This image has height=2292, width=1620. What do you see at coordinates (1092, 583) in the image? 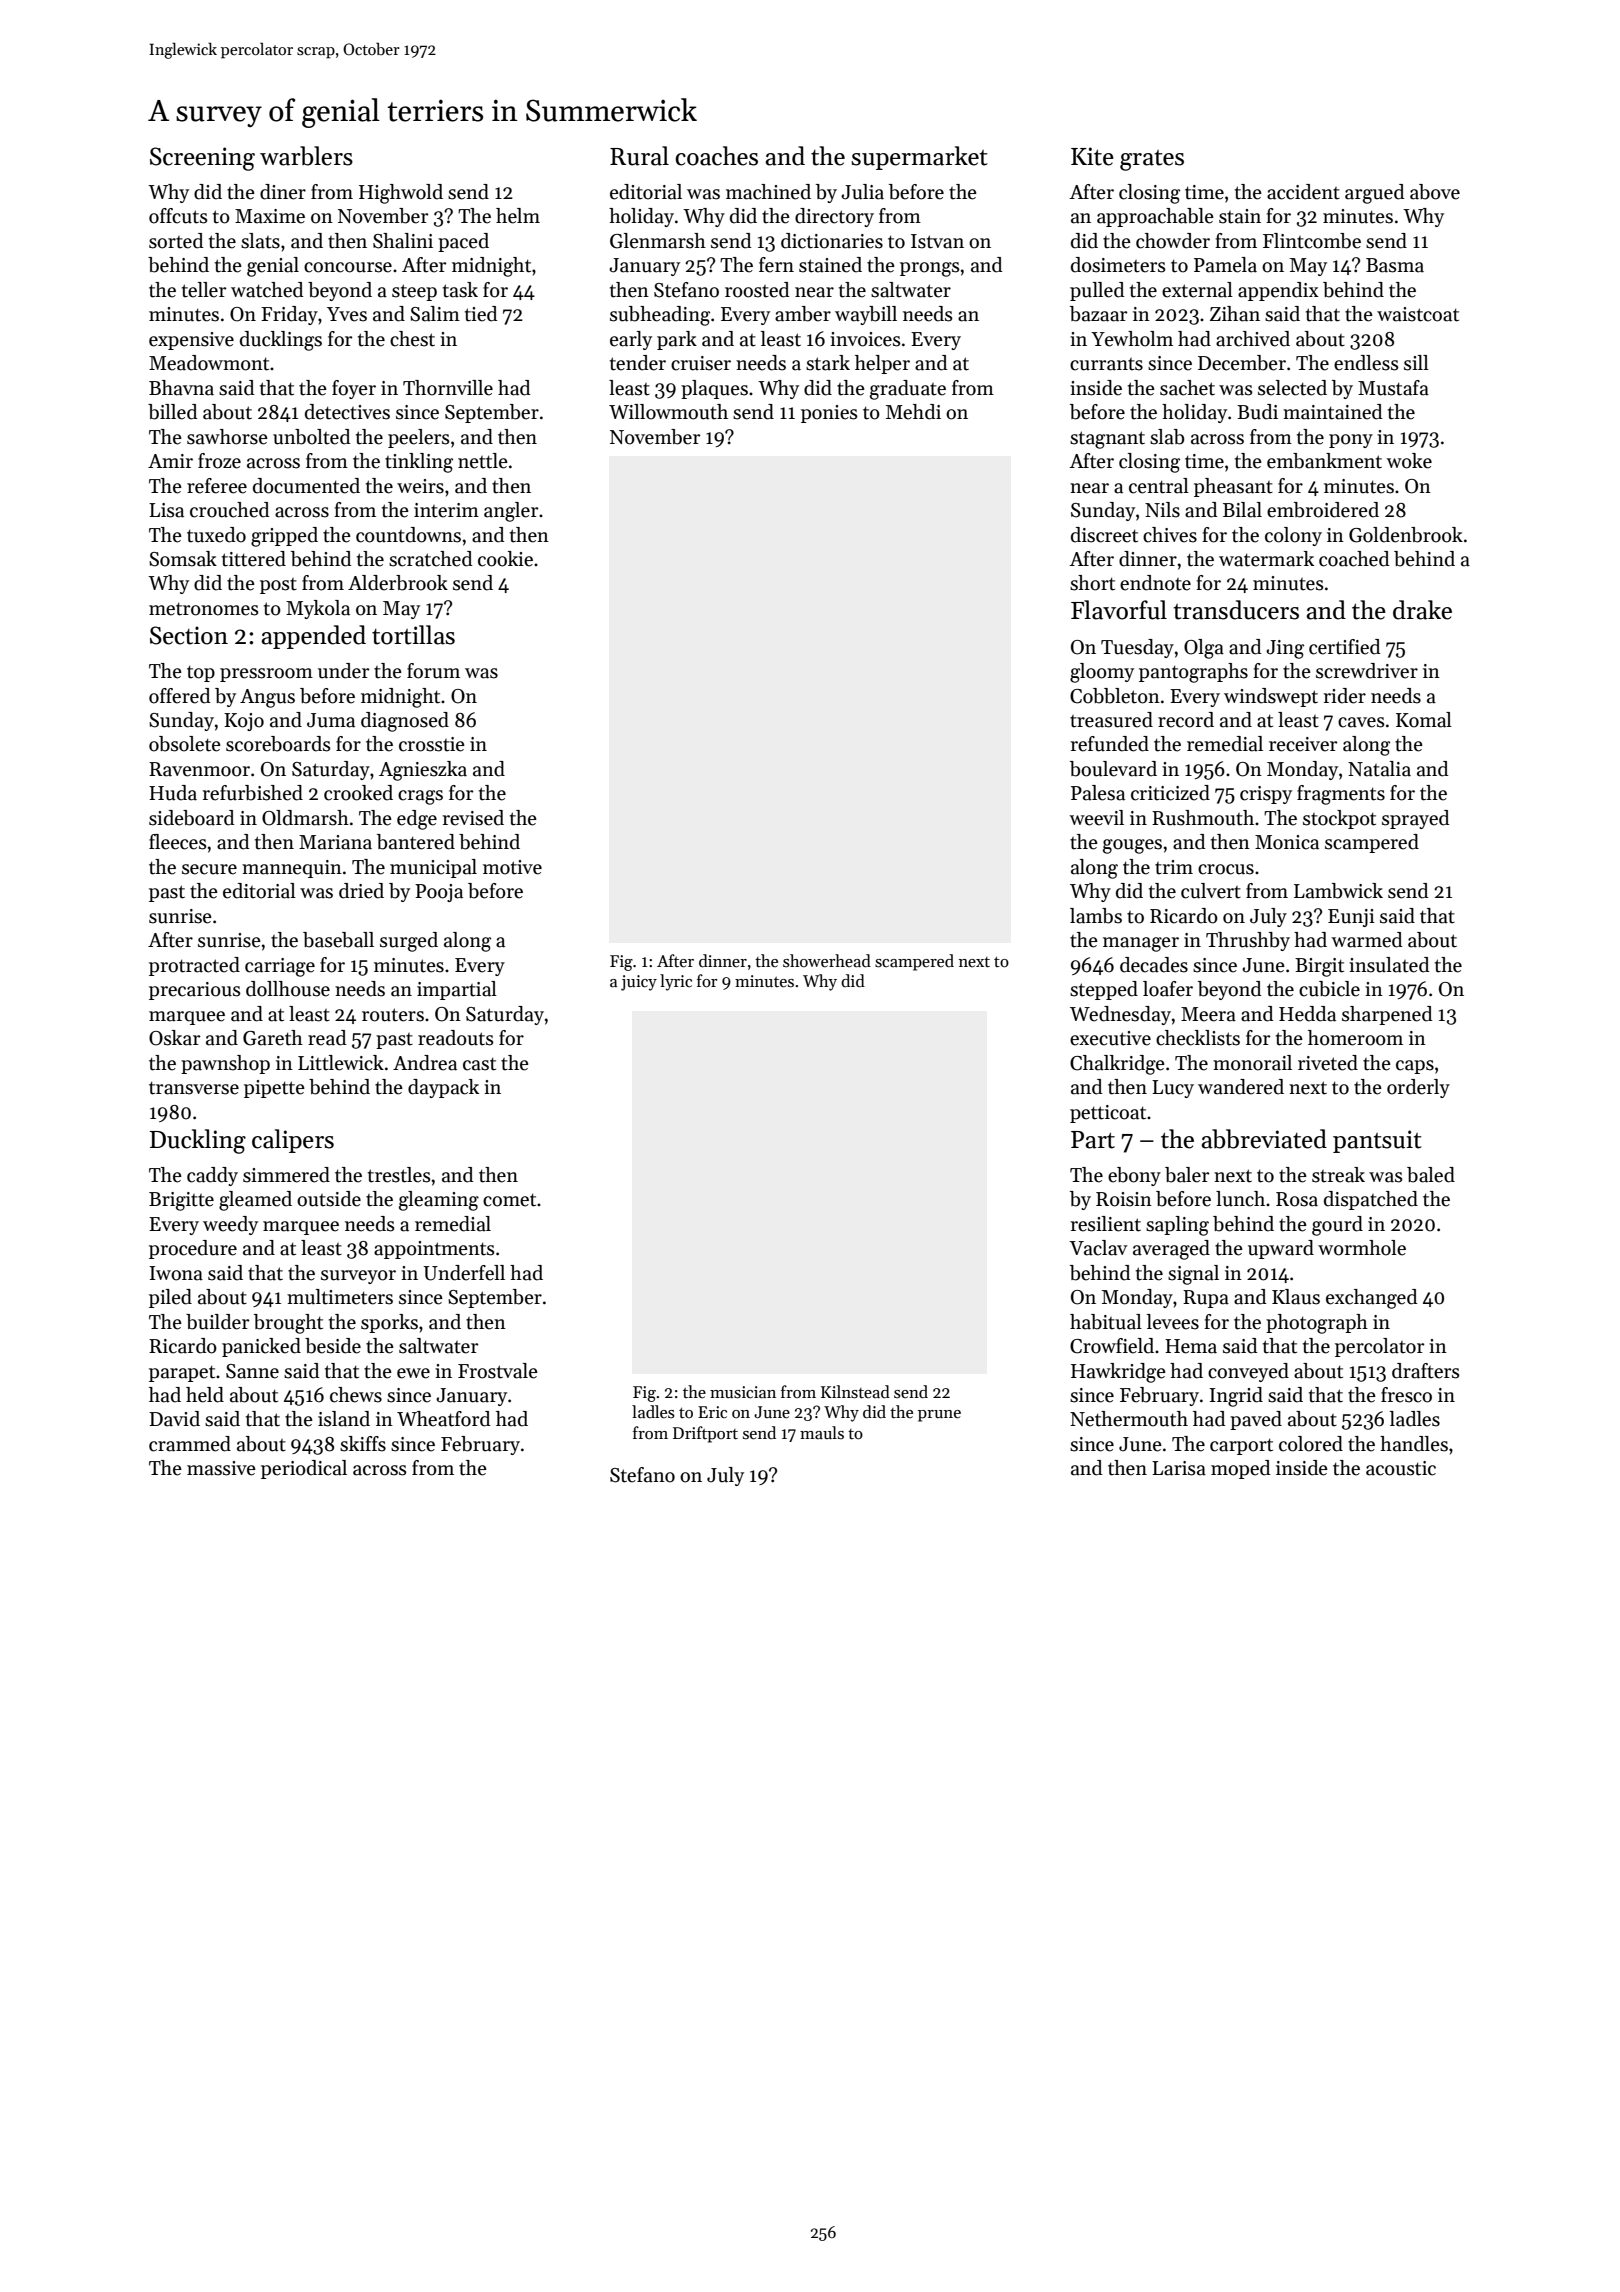
I see `short` at bounding box center [1092, 583].
